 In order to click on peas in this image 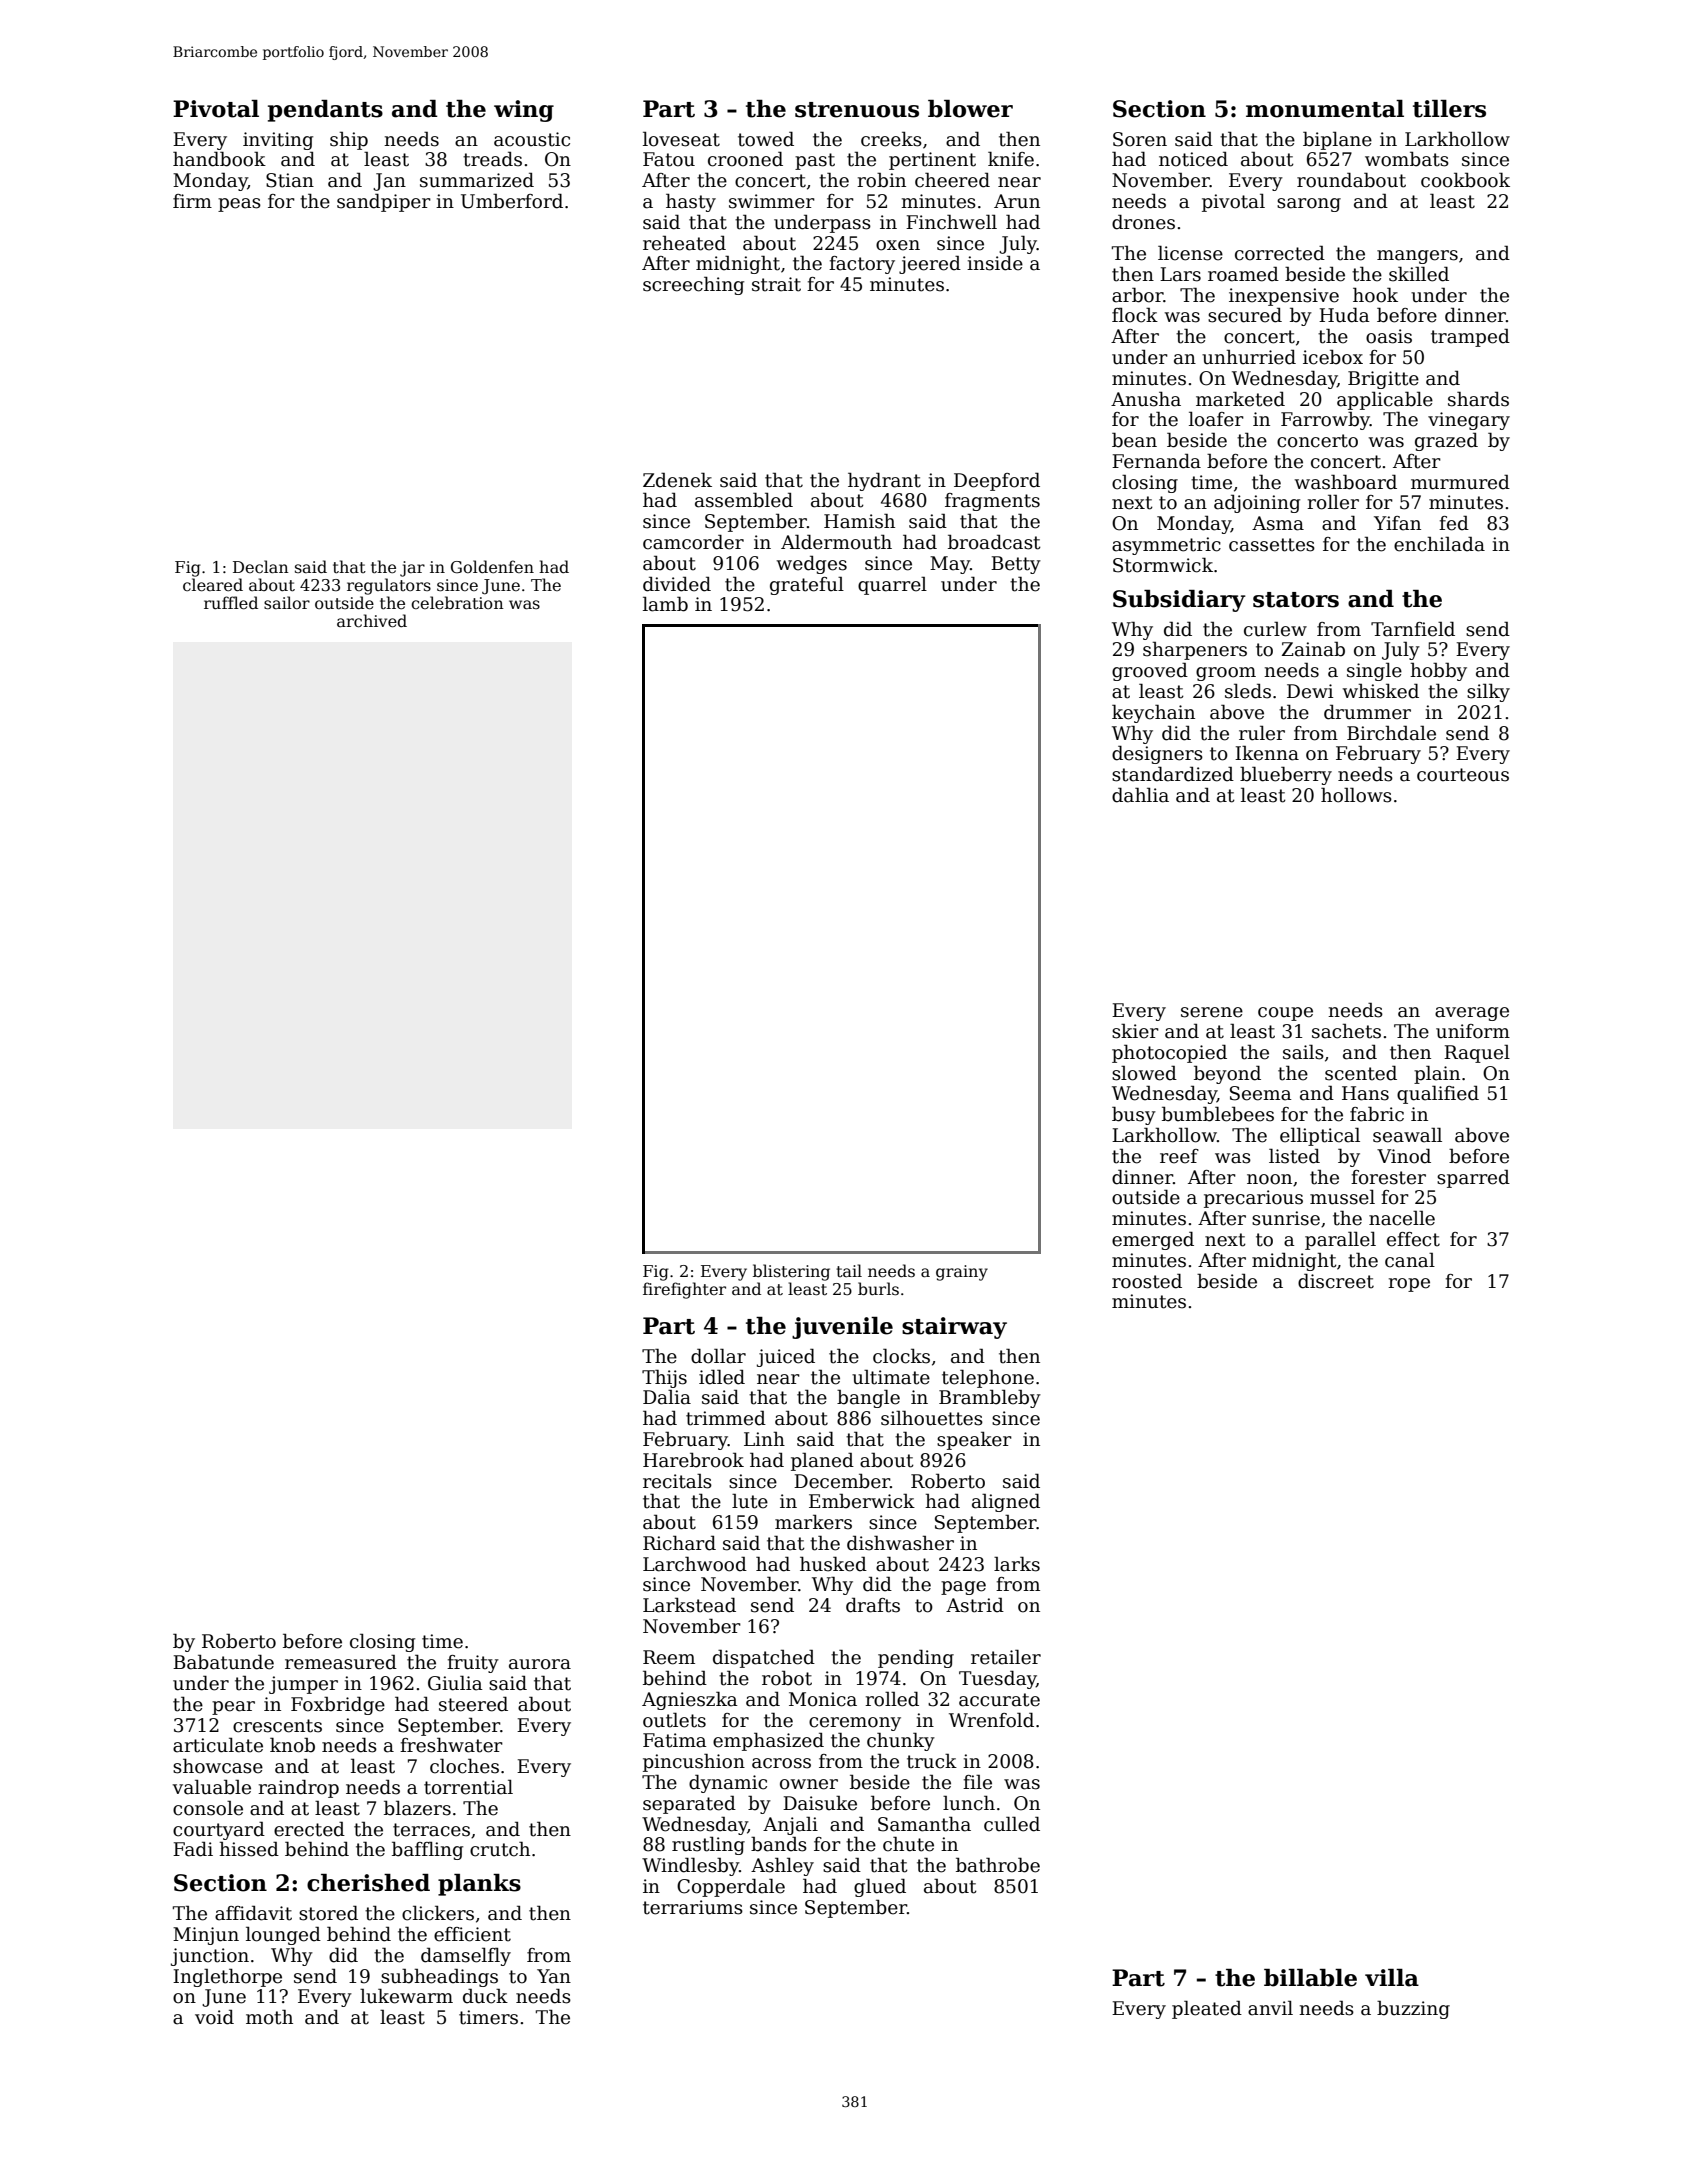, I will do `click(239, 205)`.
